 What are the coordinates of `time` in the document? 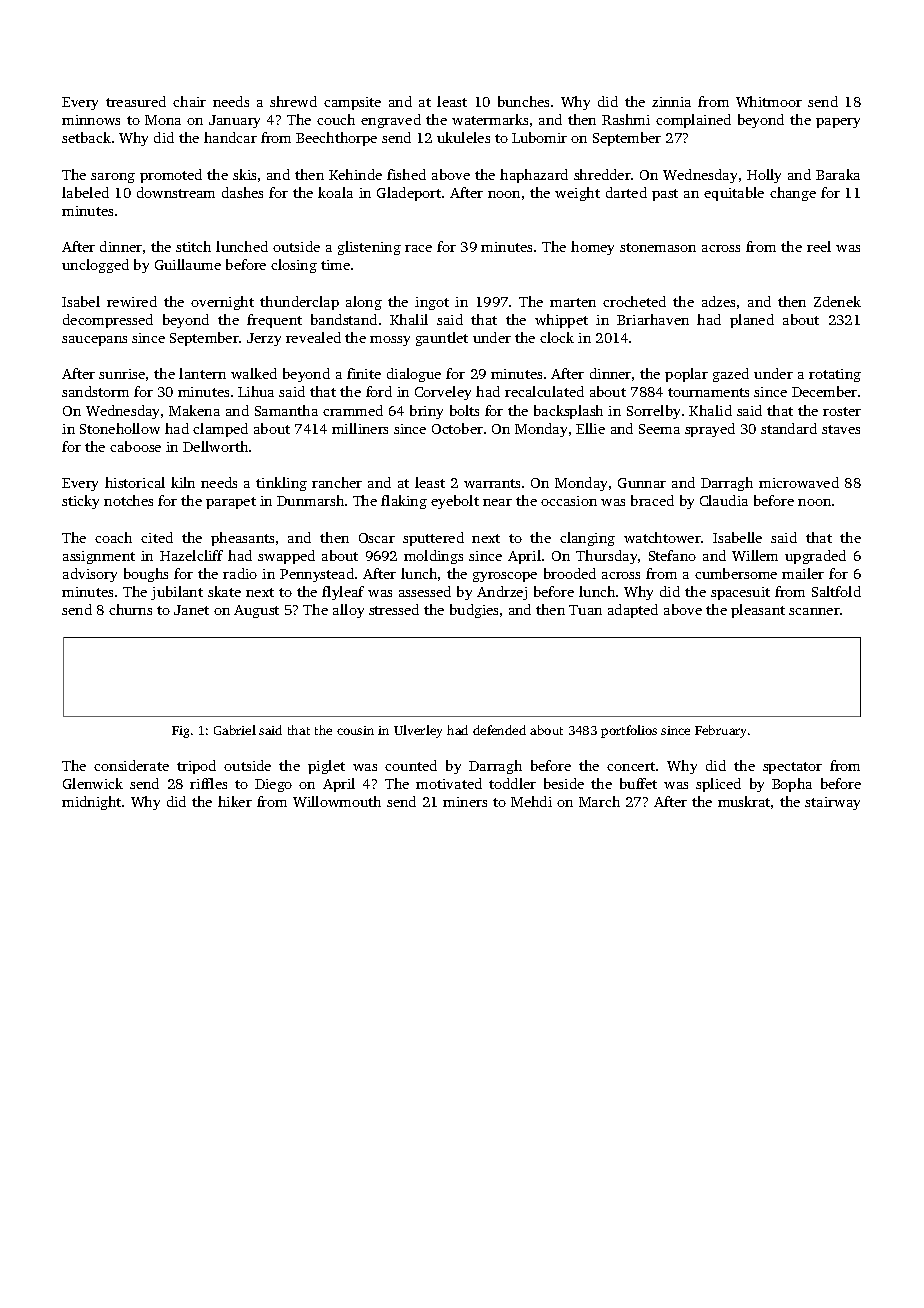 It's located at (335, 265).
